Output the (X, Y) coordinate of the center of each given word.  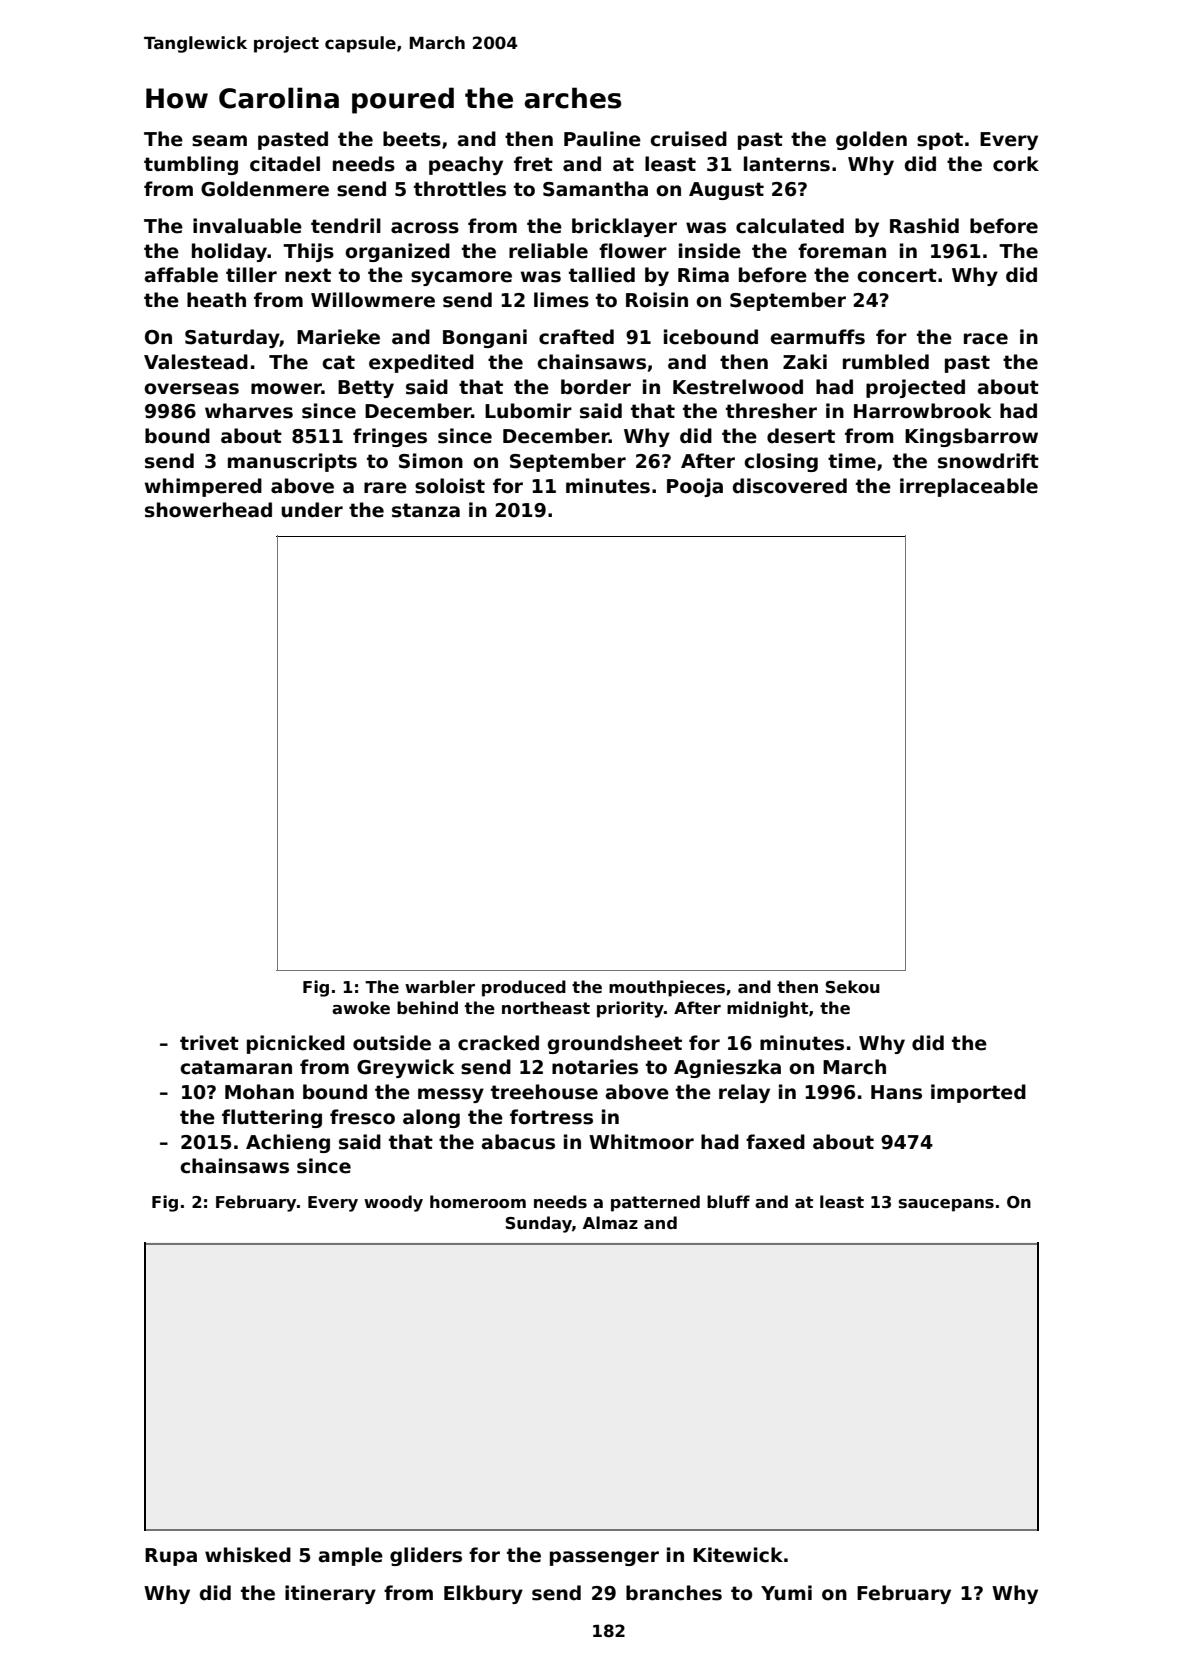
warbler (440, 987)
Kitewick (738, 1555)
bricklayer (624, 227)
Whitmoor (641, 1142)
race (986, 339)
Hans (896, 1092)
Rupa (171, 1557)
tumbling (191, 165)
